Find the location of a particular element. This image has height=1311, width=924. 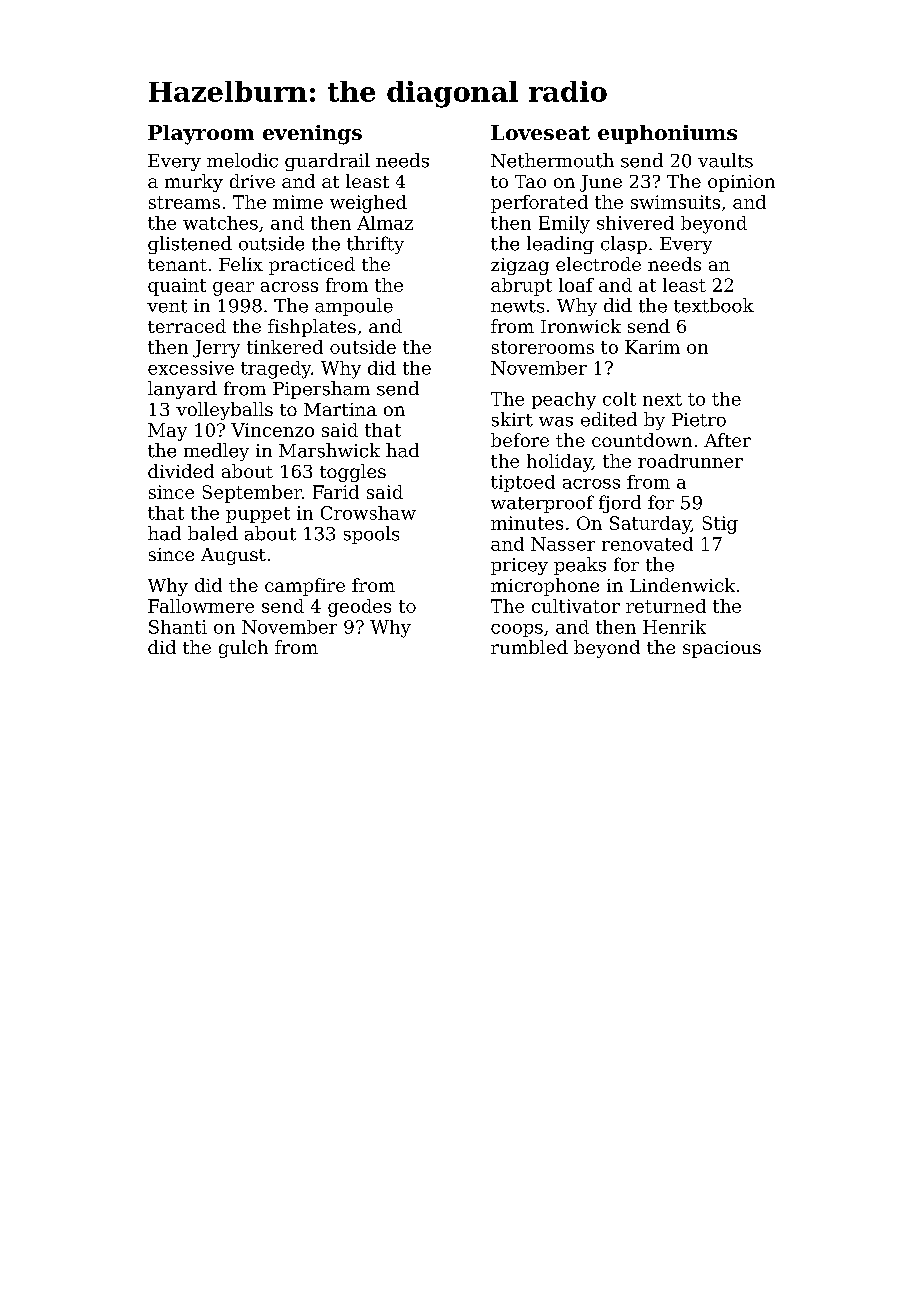

Playroom is located at coordinates (201, 135).
